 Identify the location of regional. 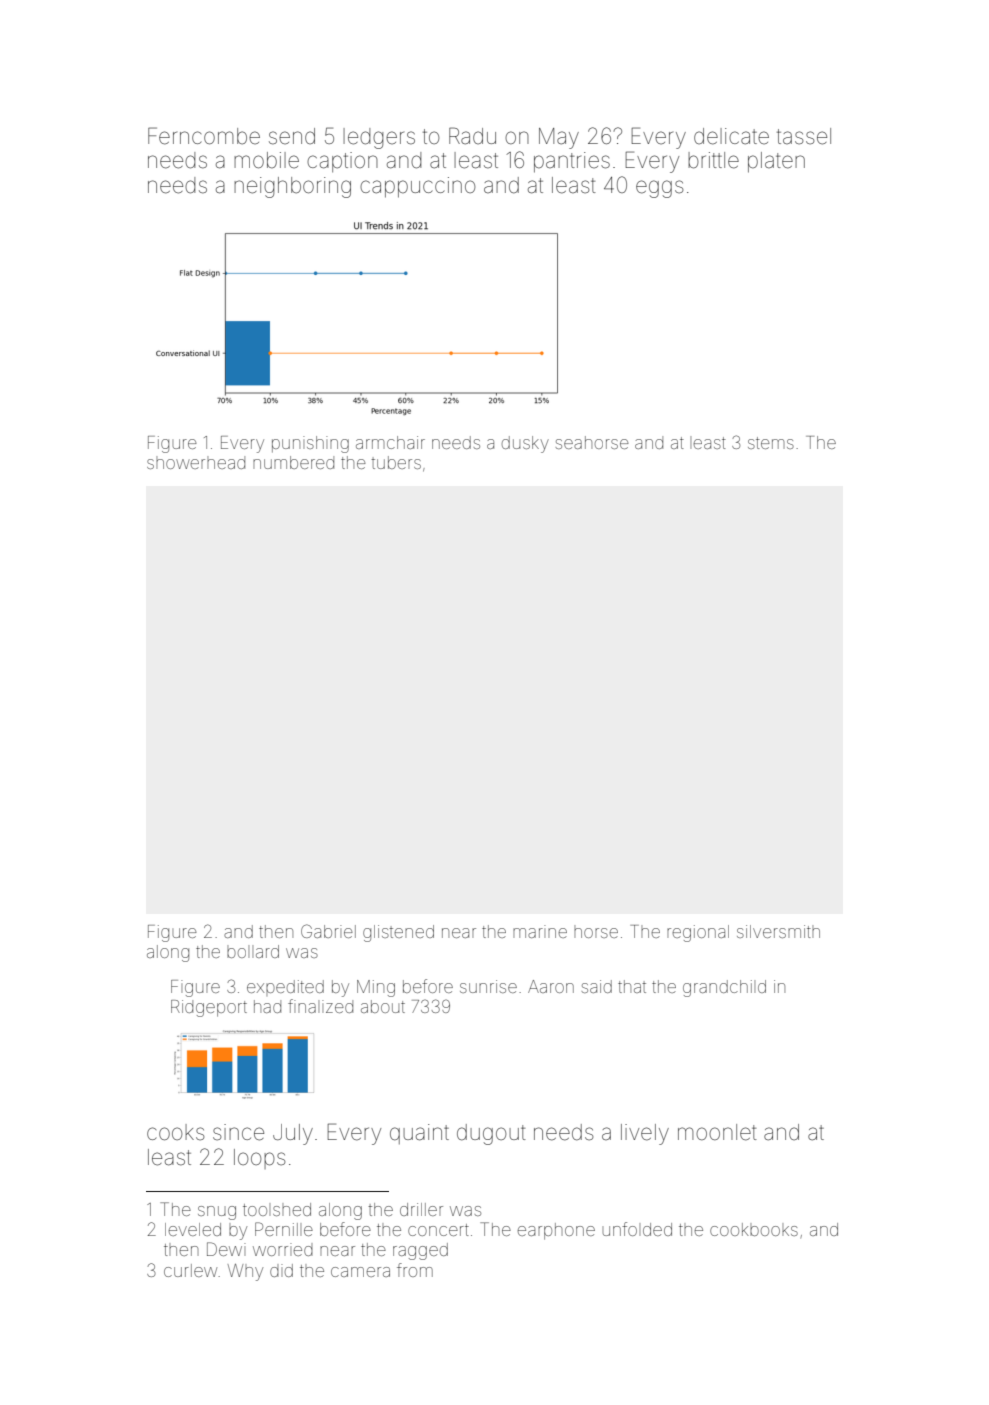
(698, 933).
